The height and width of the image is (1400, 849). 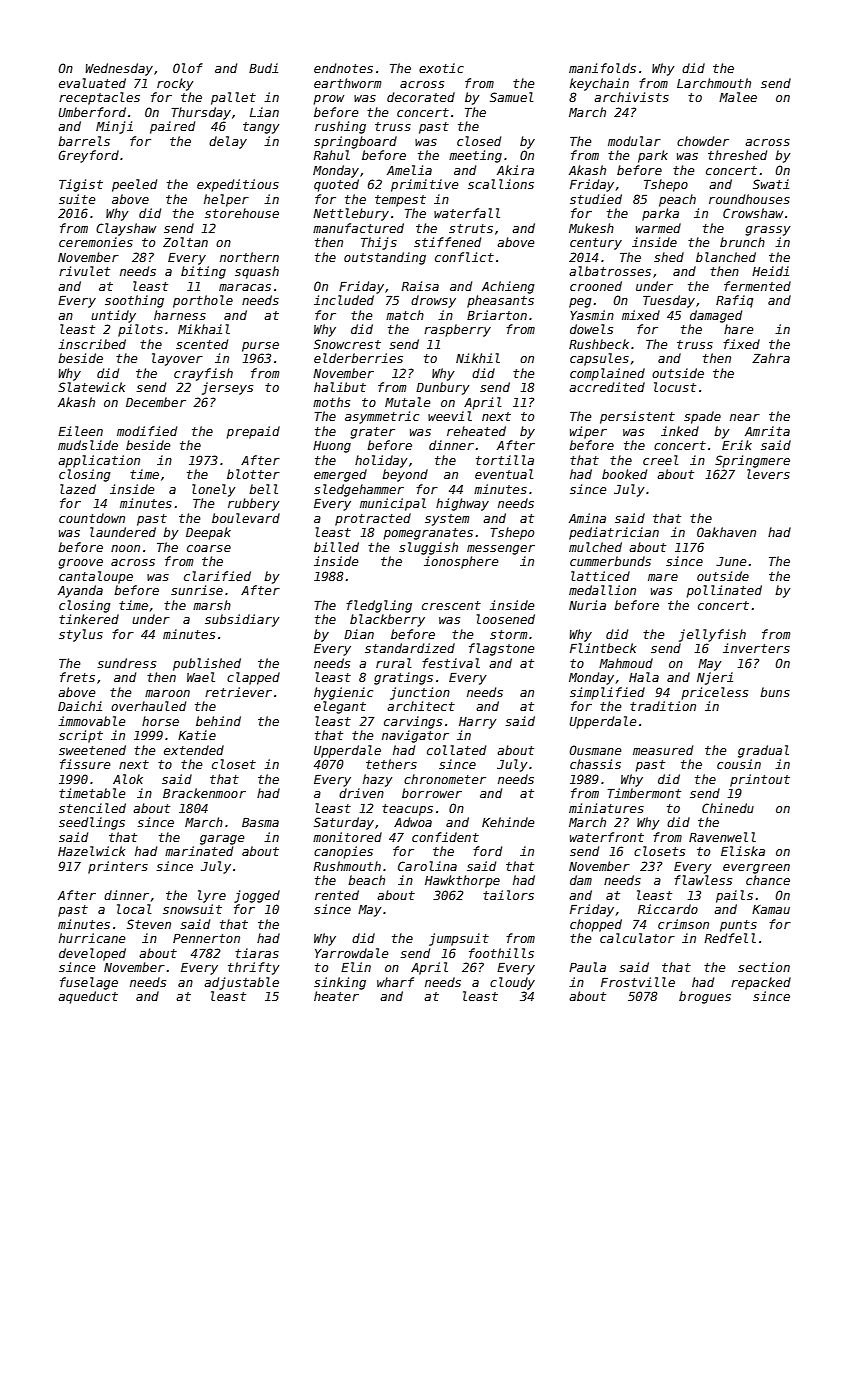 I want to click on Kehinde, so click(x=508, y=822).
